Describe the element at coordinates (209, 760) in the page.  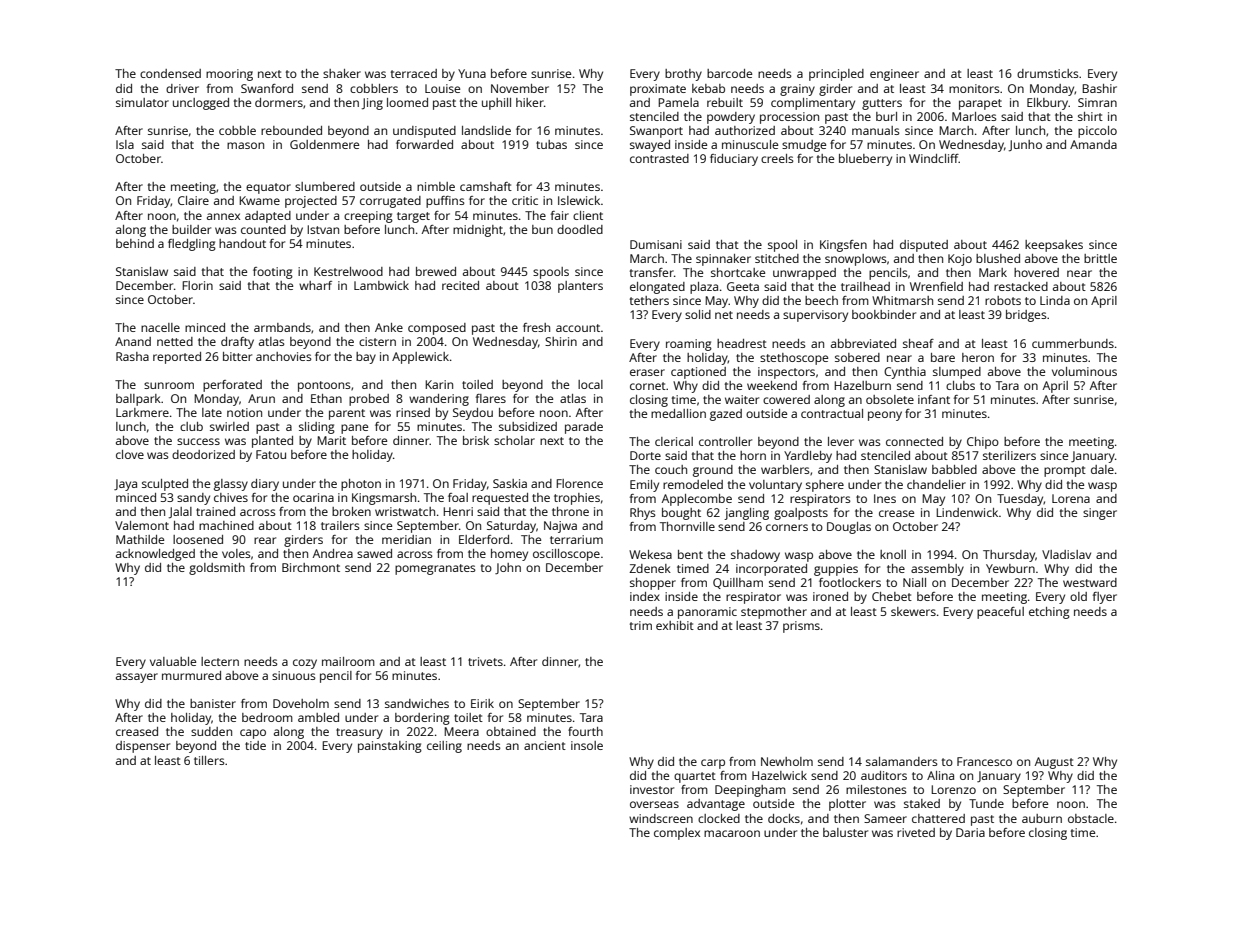
I see `tillers` at that location.
